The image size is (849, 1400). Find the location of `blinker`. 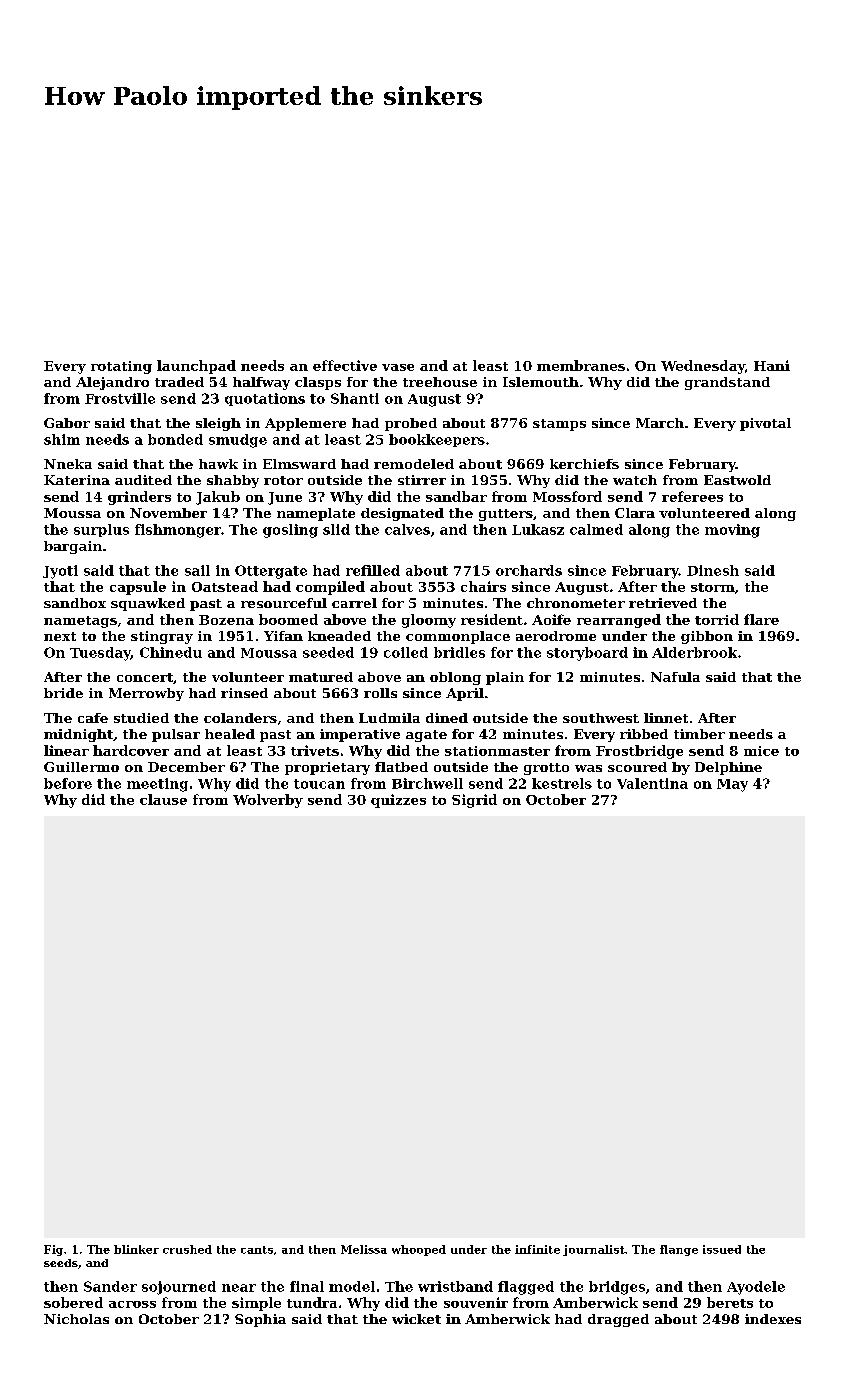

blinker is located at coordinates (136, 1249).
